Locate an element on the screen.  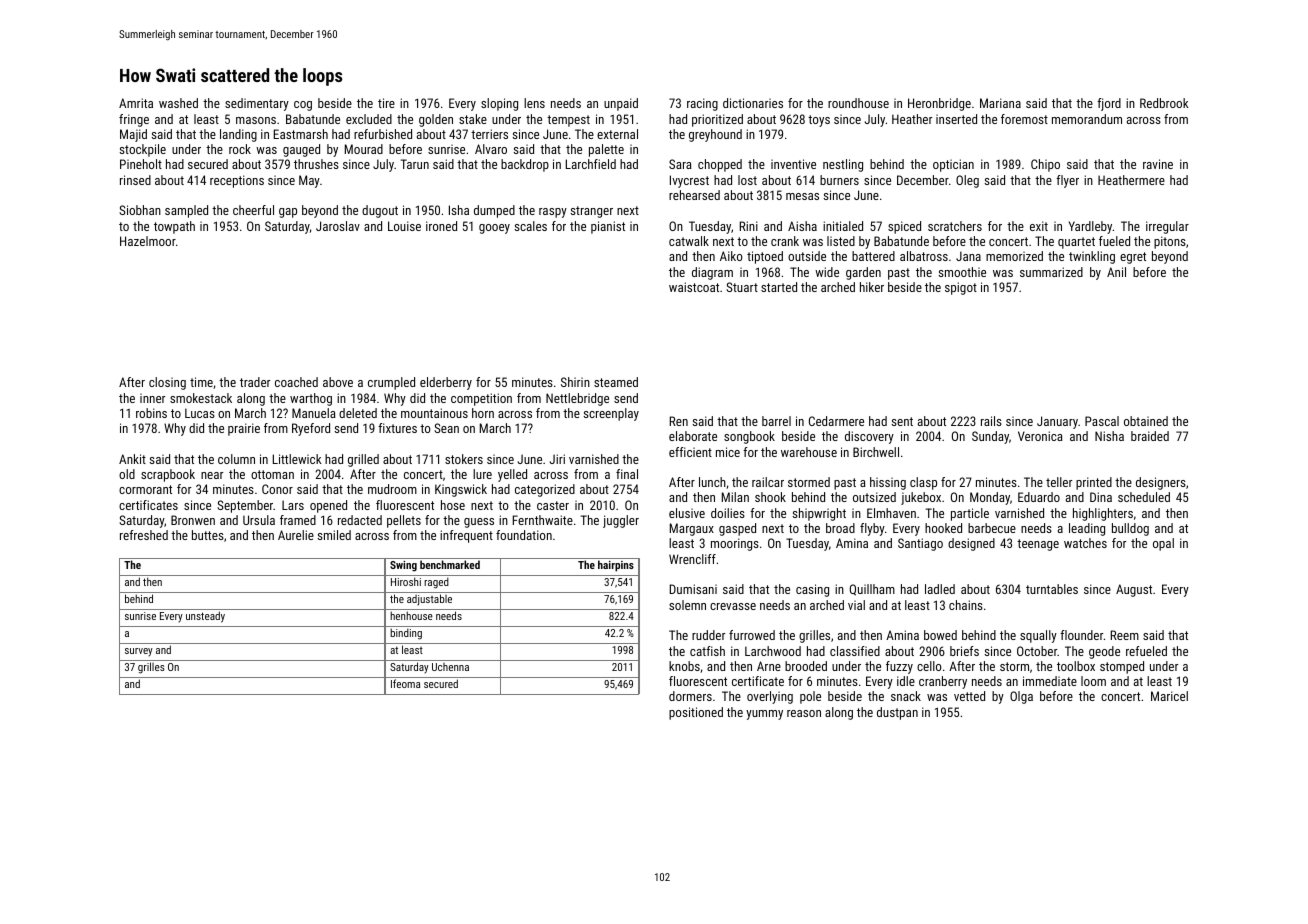
hissing is located at coordinates (888, 483).
